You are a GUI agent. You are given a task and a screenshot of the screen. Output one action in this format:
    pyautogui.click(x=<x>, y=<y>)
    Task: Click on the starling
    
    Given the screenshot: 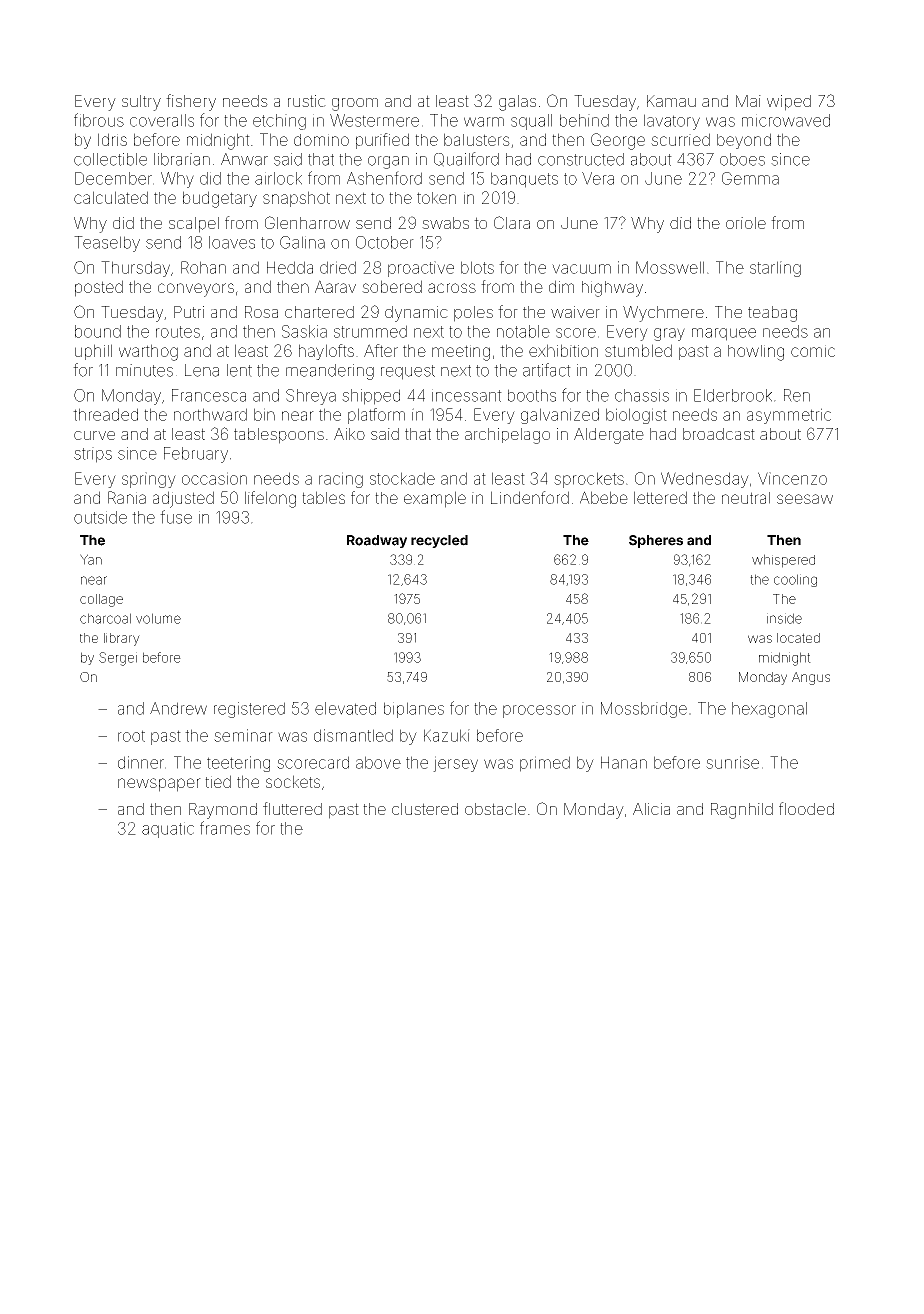 What is the action you would take?
    pyautogui.click(x=775, y=269)
